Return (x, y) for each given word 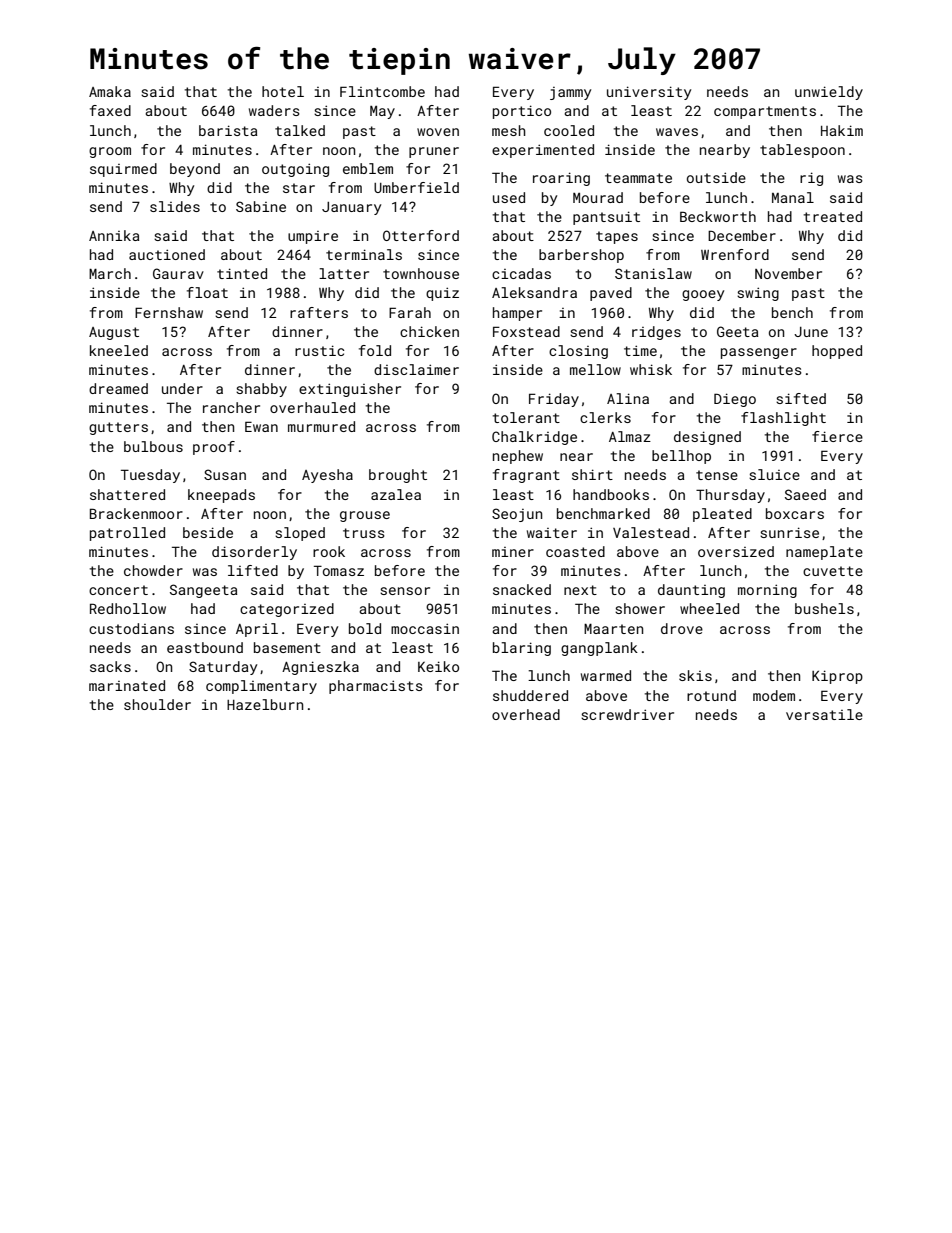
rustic (319, 350)
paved (611, 294)
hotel (283, 91)
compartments (765, 112)
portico (522, 112)
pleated (722, 515)
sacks (110, 666)
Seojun (517, 515)
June (811, 332)
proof (214, 448)
